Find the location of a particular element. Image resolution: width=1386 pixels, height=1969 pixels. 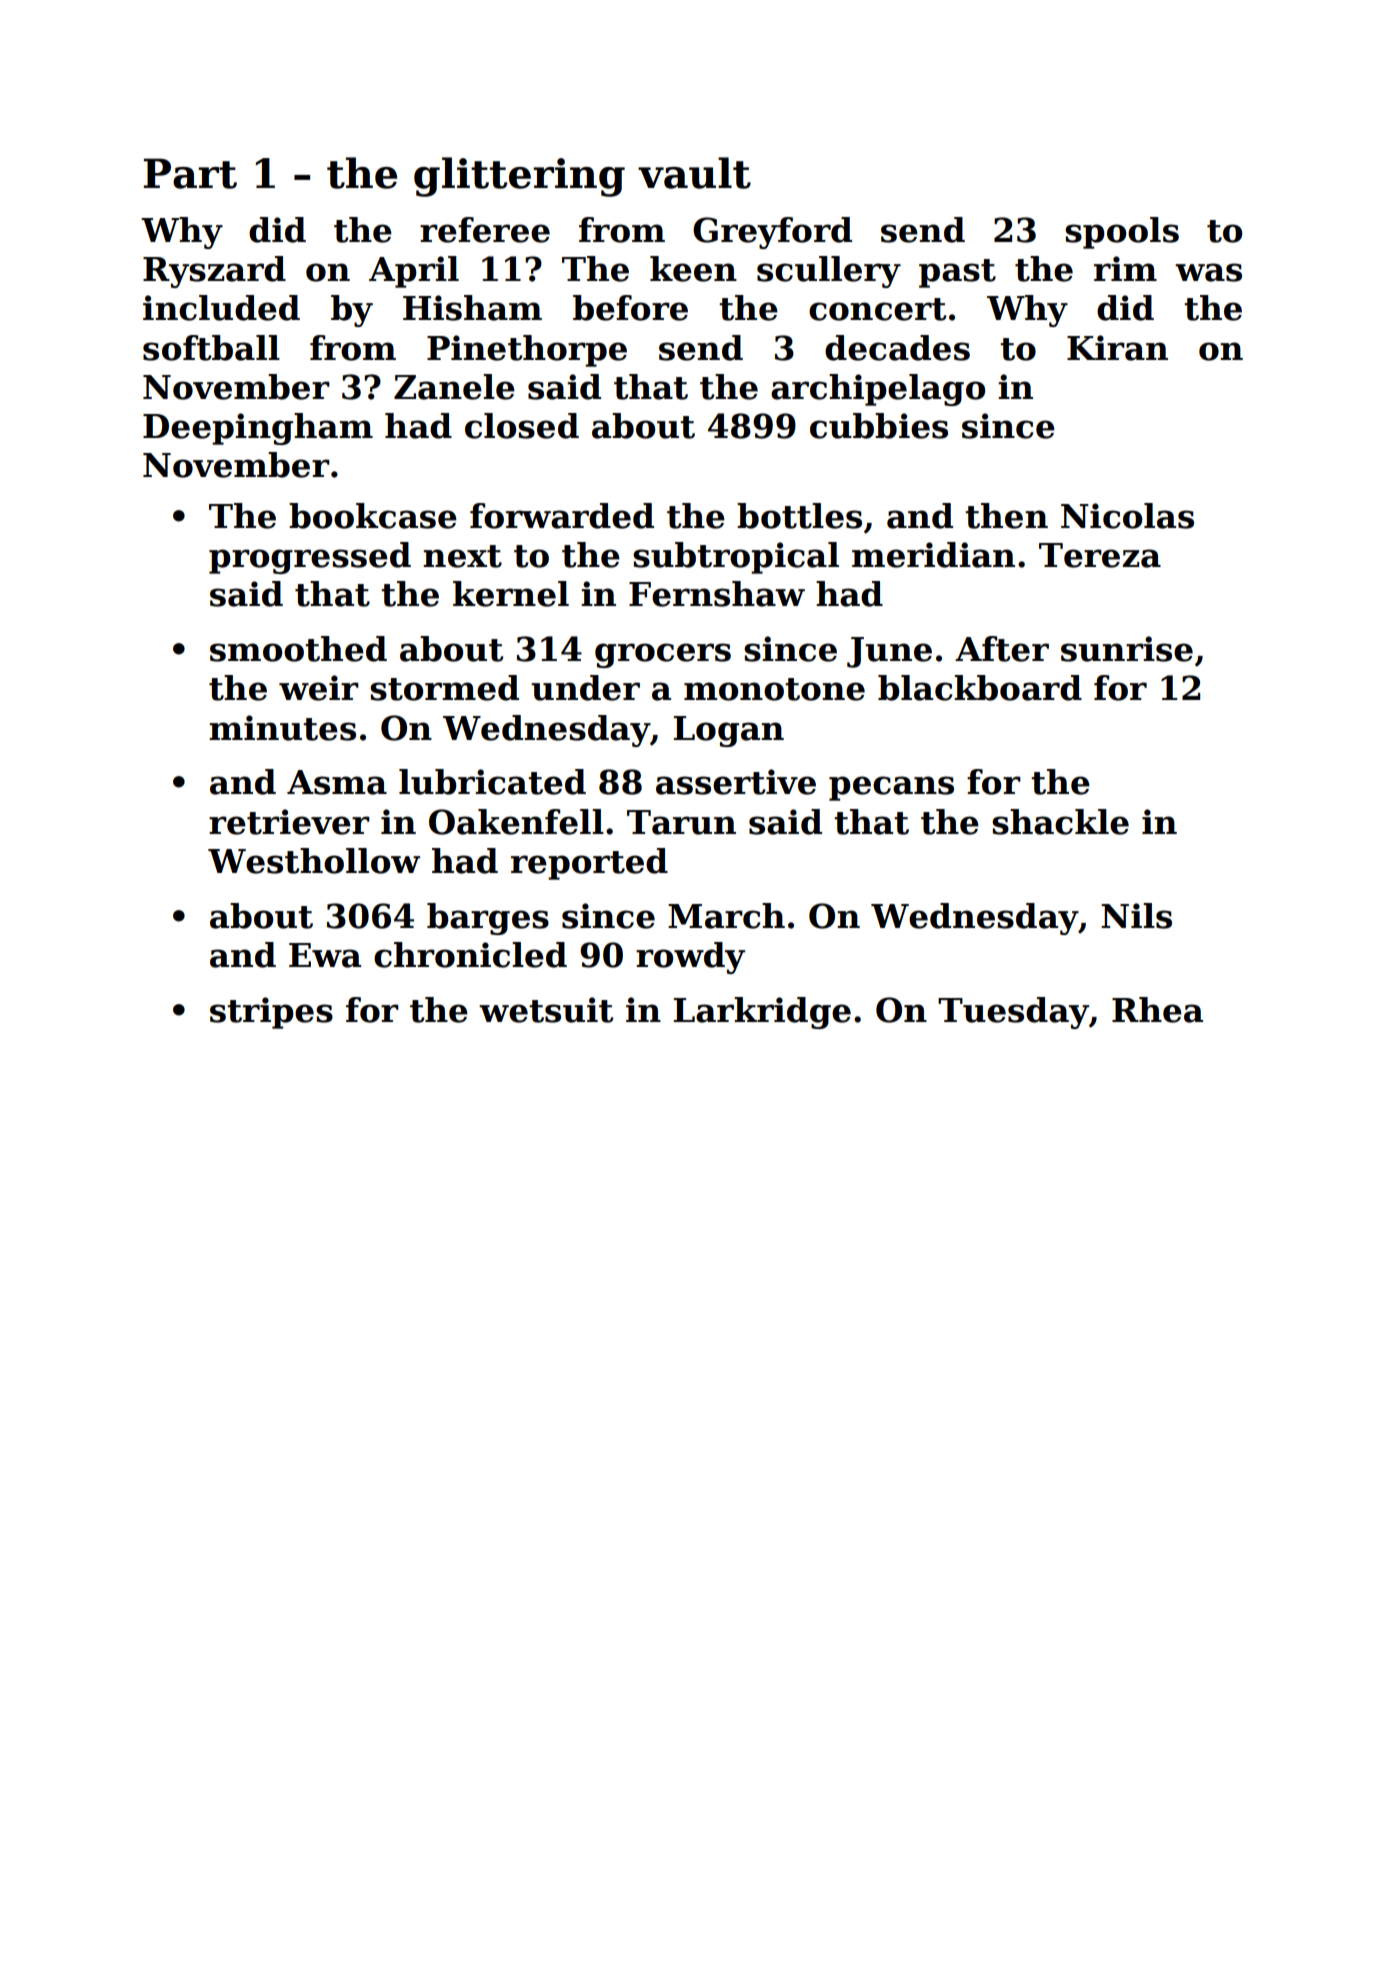

spools is located at coordinates (1122, 233).
